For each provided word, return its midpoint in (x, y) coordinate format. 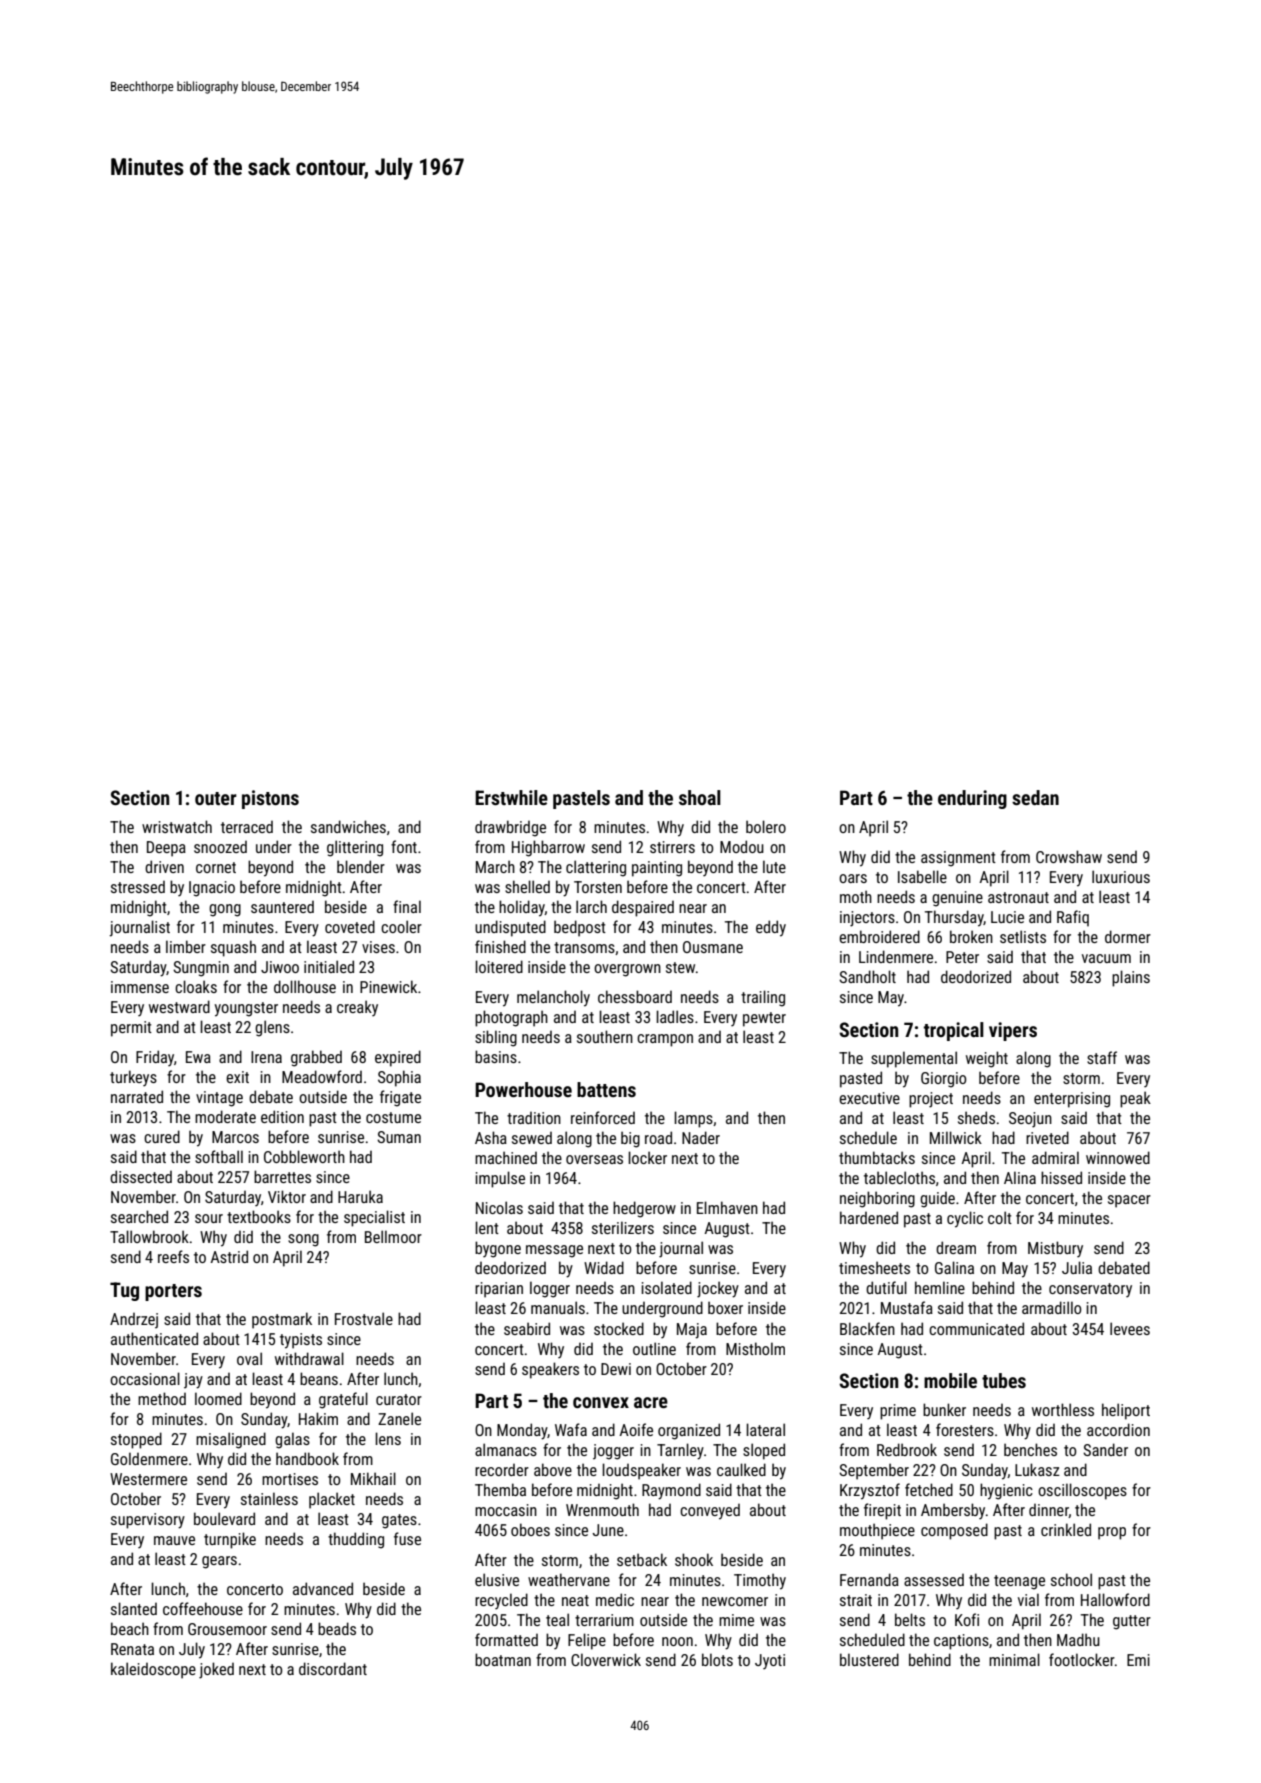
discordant (333, 1668)
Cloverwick (606, 1659)
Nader (701, 1137)
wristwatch (177, 826)
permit (131, 1029)
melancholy (553, 998)
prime (898, 1412)
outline (654, 1348)
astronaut (1018, 897)
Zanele (399, 1418)
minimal (1014, 1659)
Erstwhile (511, 797)
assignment (958, 859)
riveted (1047, 1137)
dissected (141, 1176)
